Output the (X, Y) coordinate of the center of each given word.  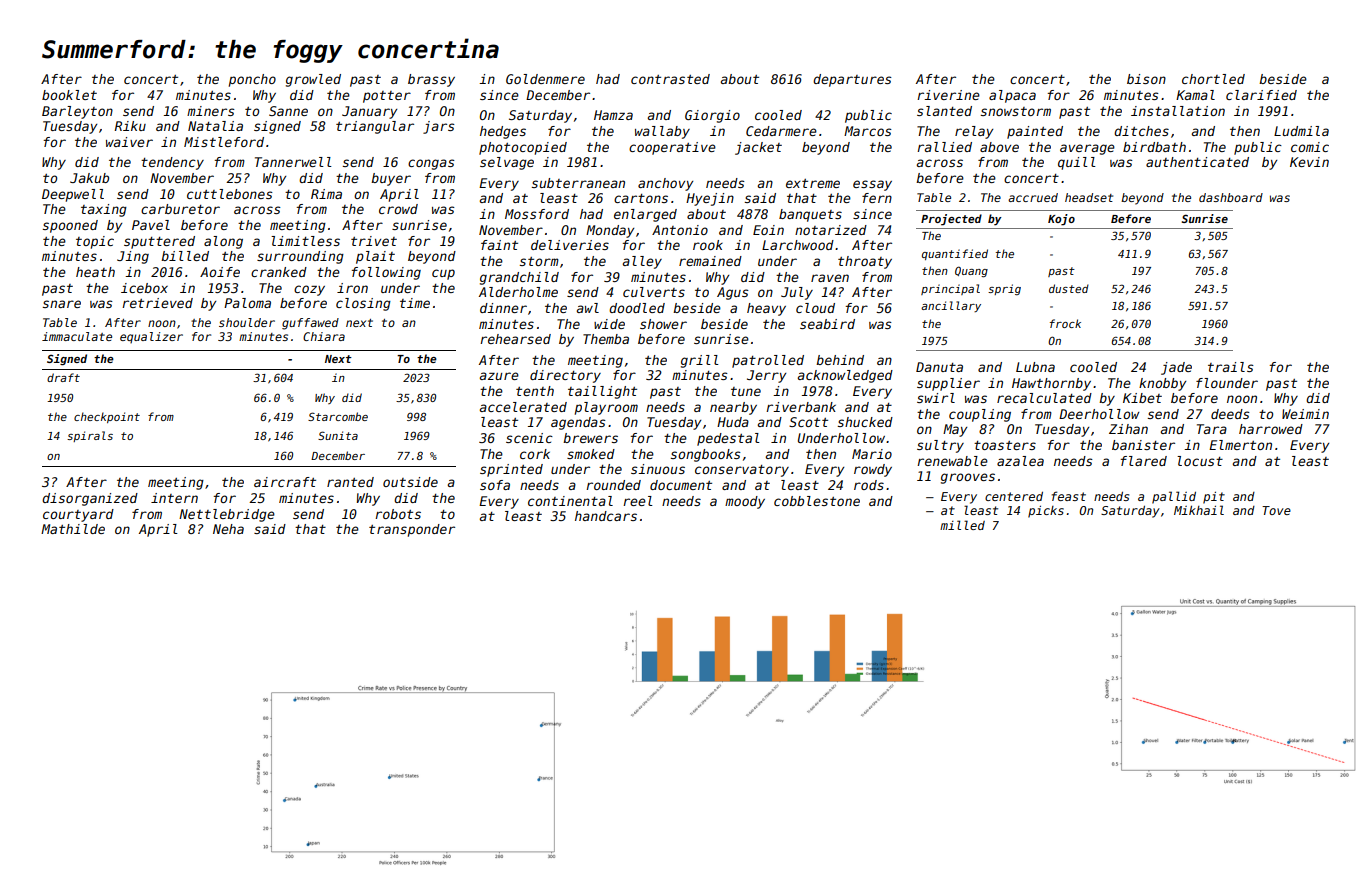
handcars (606, 516)
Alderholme (518, 292)
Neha (228, 529)
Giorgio (712, 116)
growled (313, 80)
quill (1077, 163)
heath (95, 272)
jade (1176, 368)
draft (63, 377)
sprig (1004, 289)
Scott (808, 422)
